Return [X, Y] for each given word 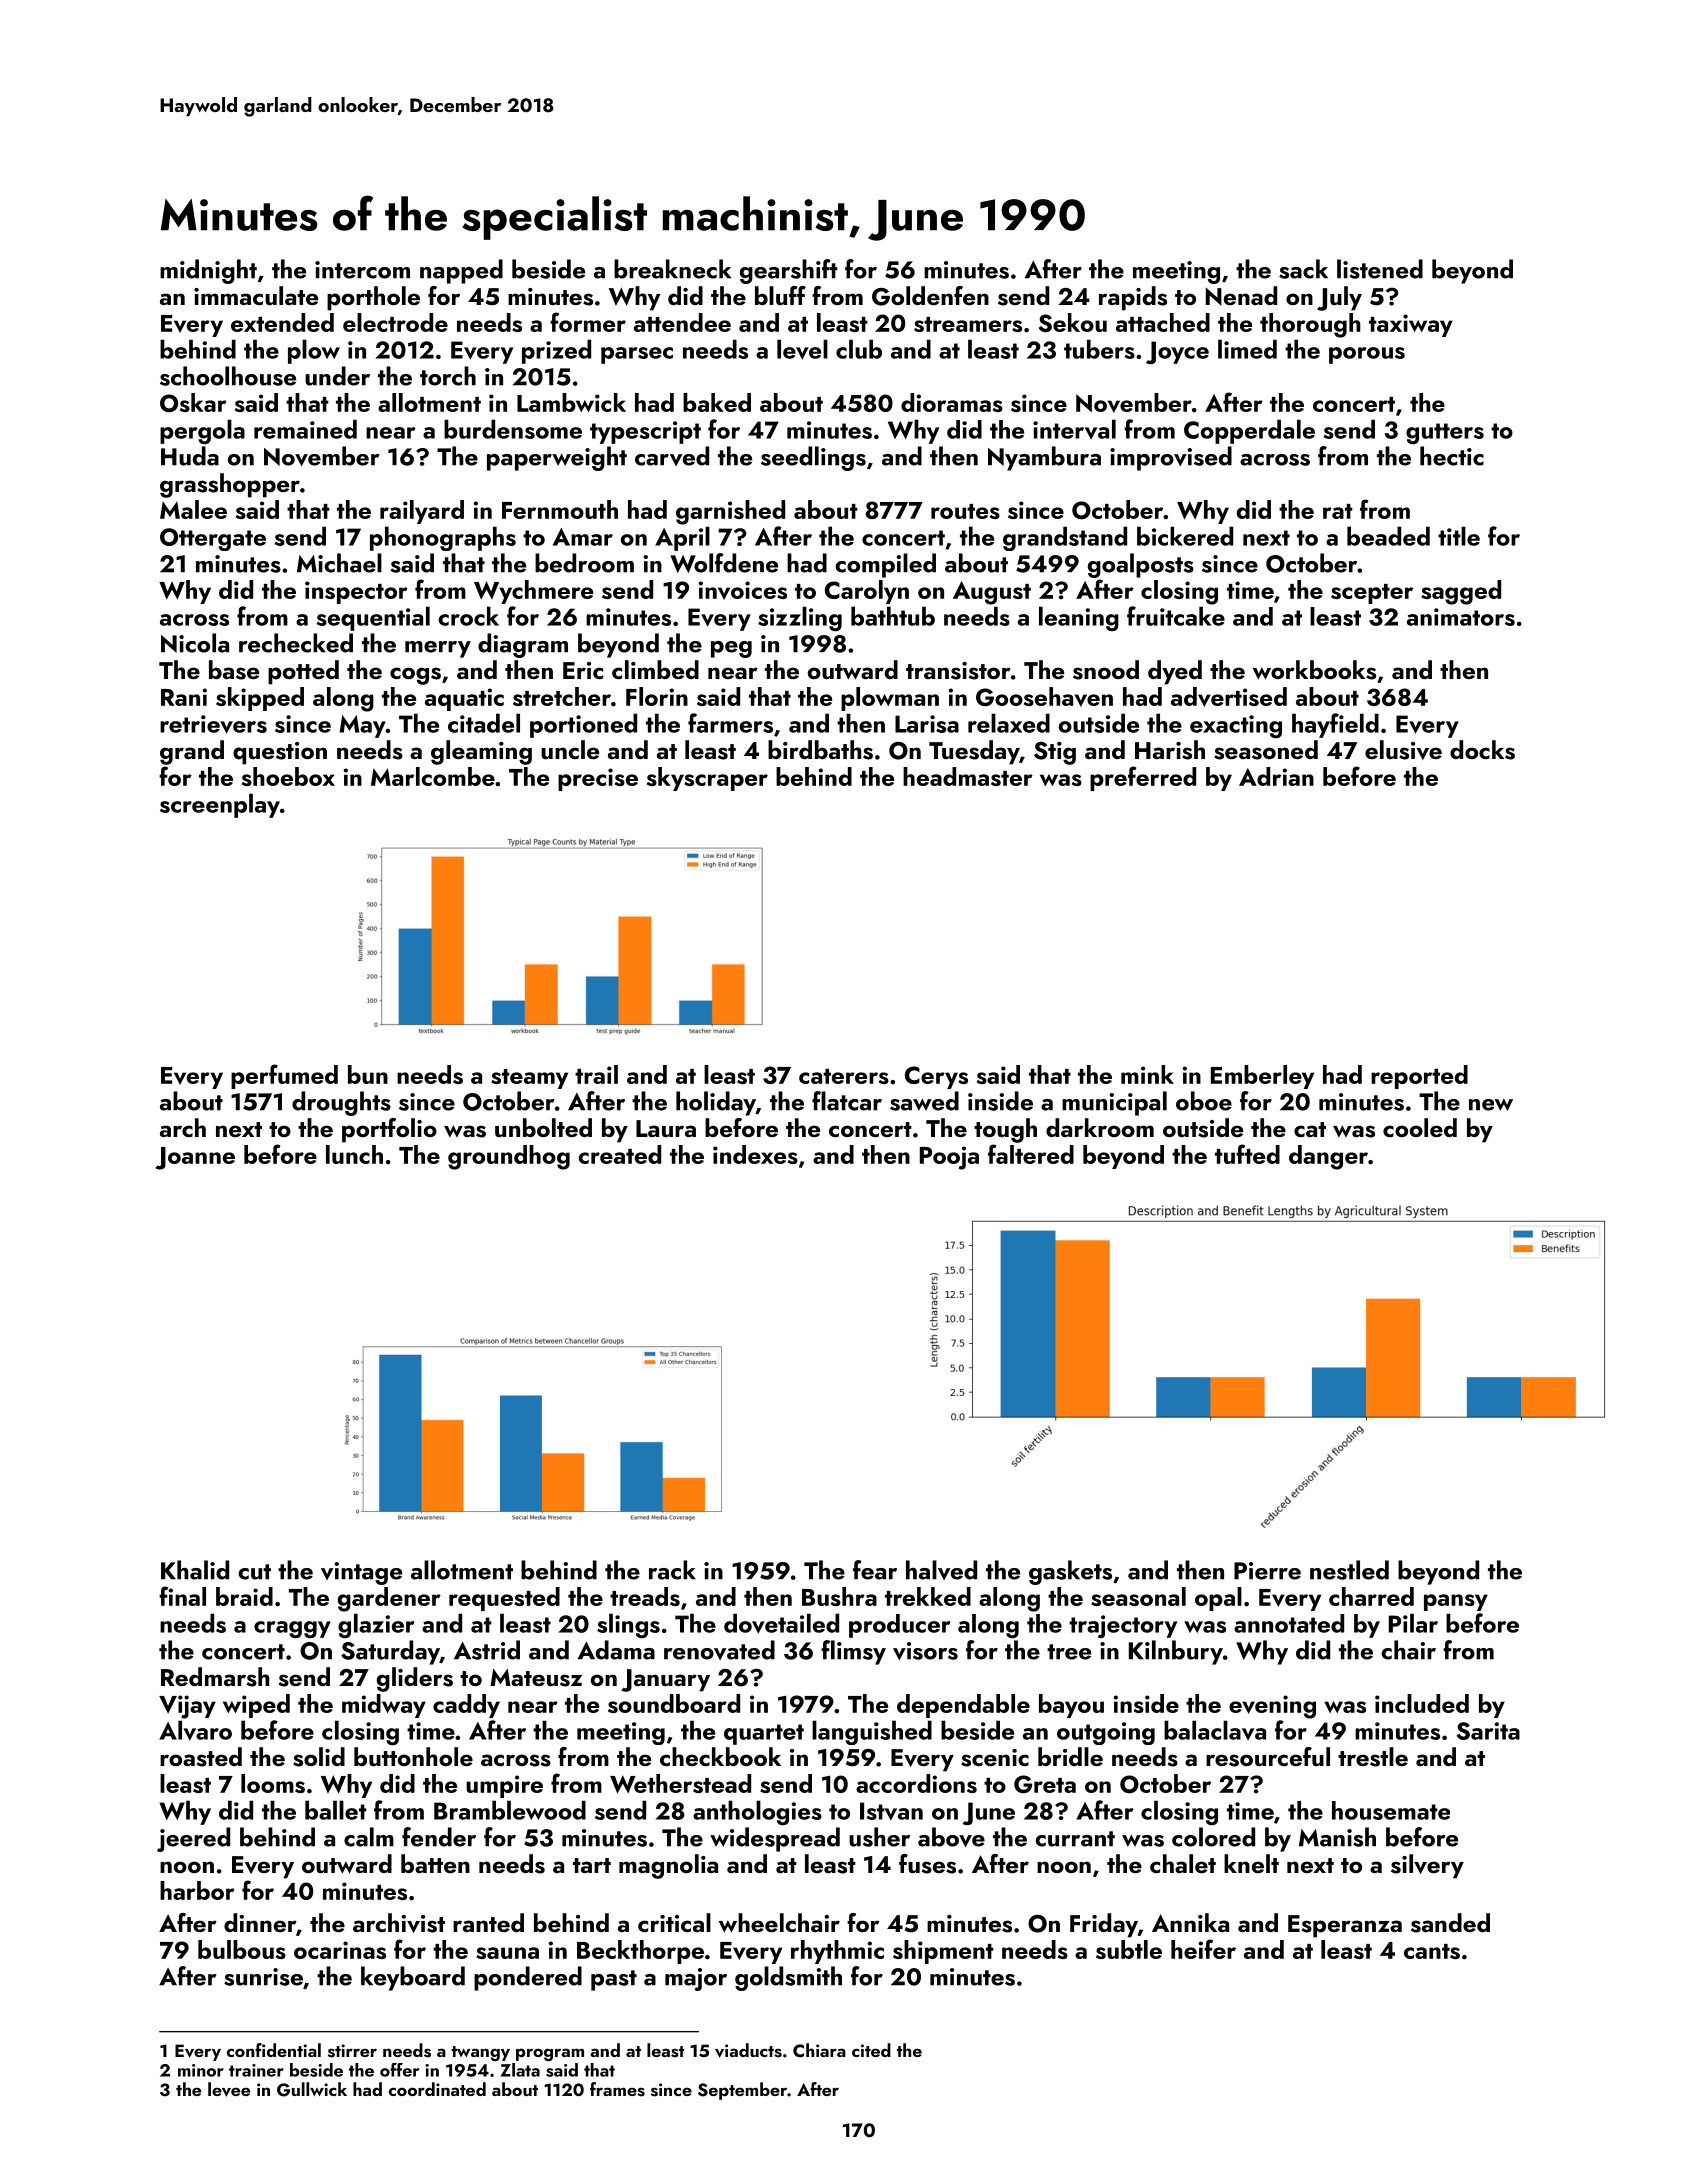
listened [1380, 269]
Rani [184, 697]
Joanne [195, 1158]
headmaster [968, 776]
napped [461, 271]
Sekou [1073, 323]
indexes [755, 1154]
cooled [1420, 1127]
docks [1482, 750]
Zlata [520, 2070]
